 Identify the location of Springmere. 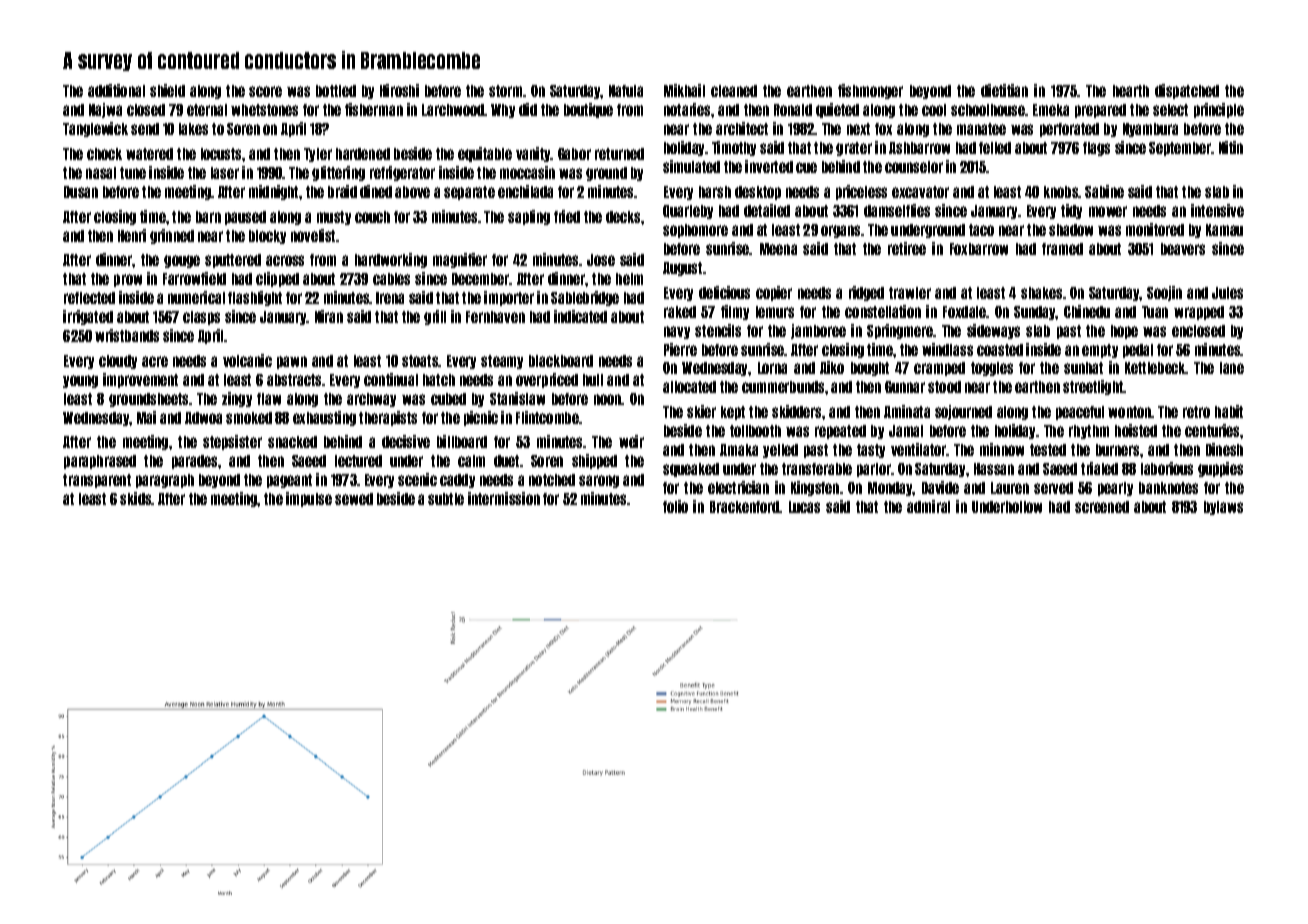
(900, 331).
